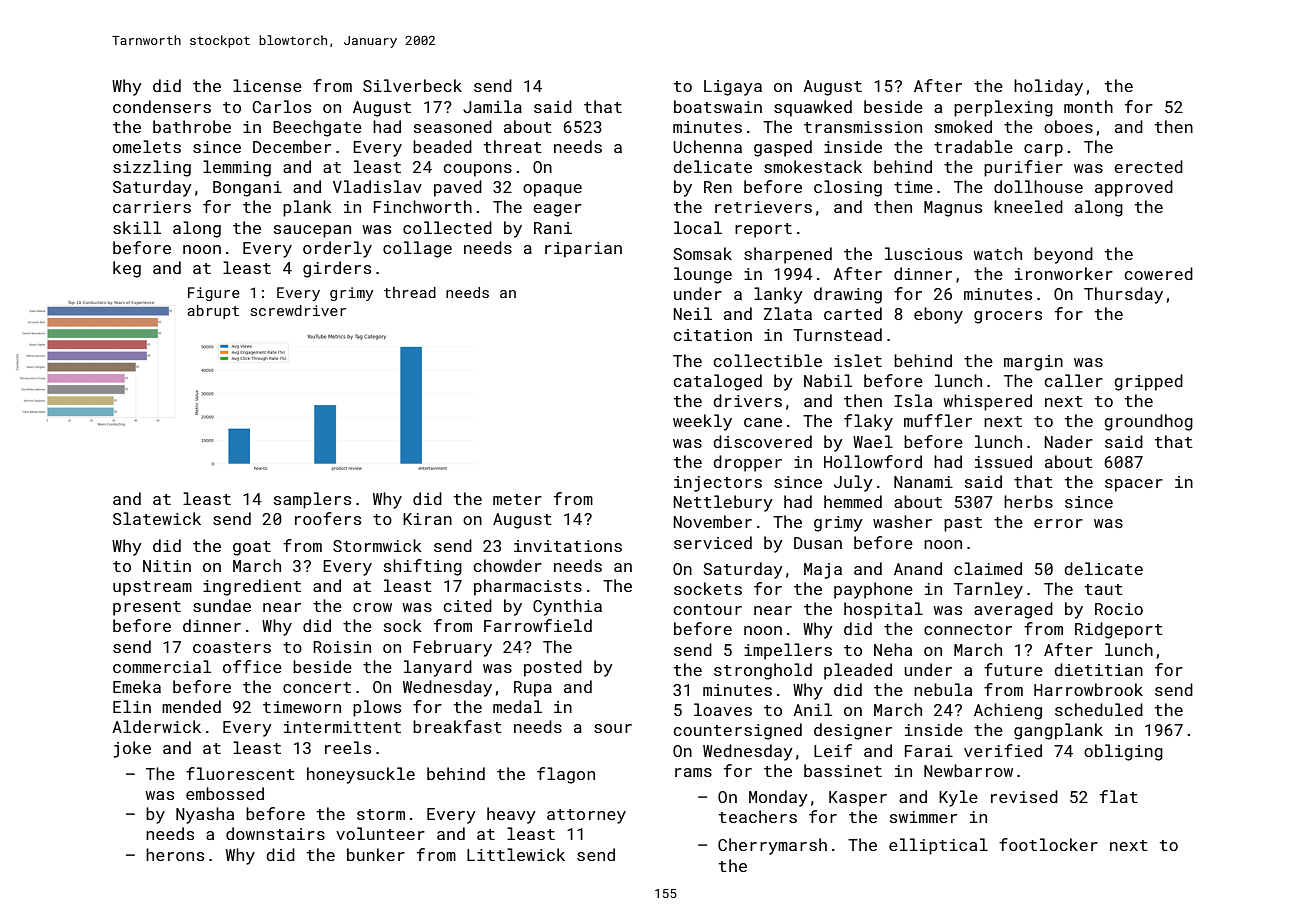  Describe the element at coordinates (458, 188) in the image. I see `paved` at that location.
